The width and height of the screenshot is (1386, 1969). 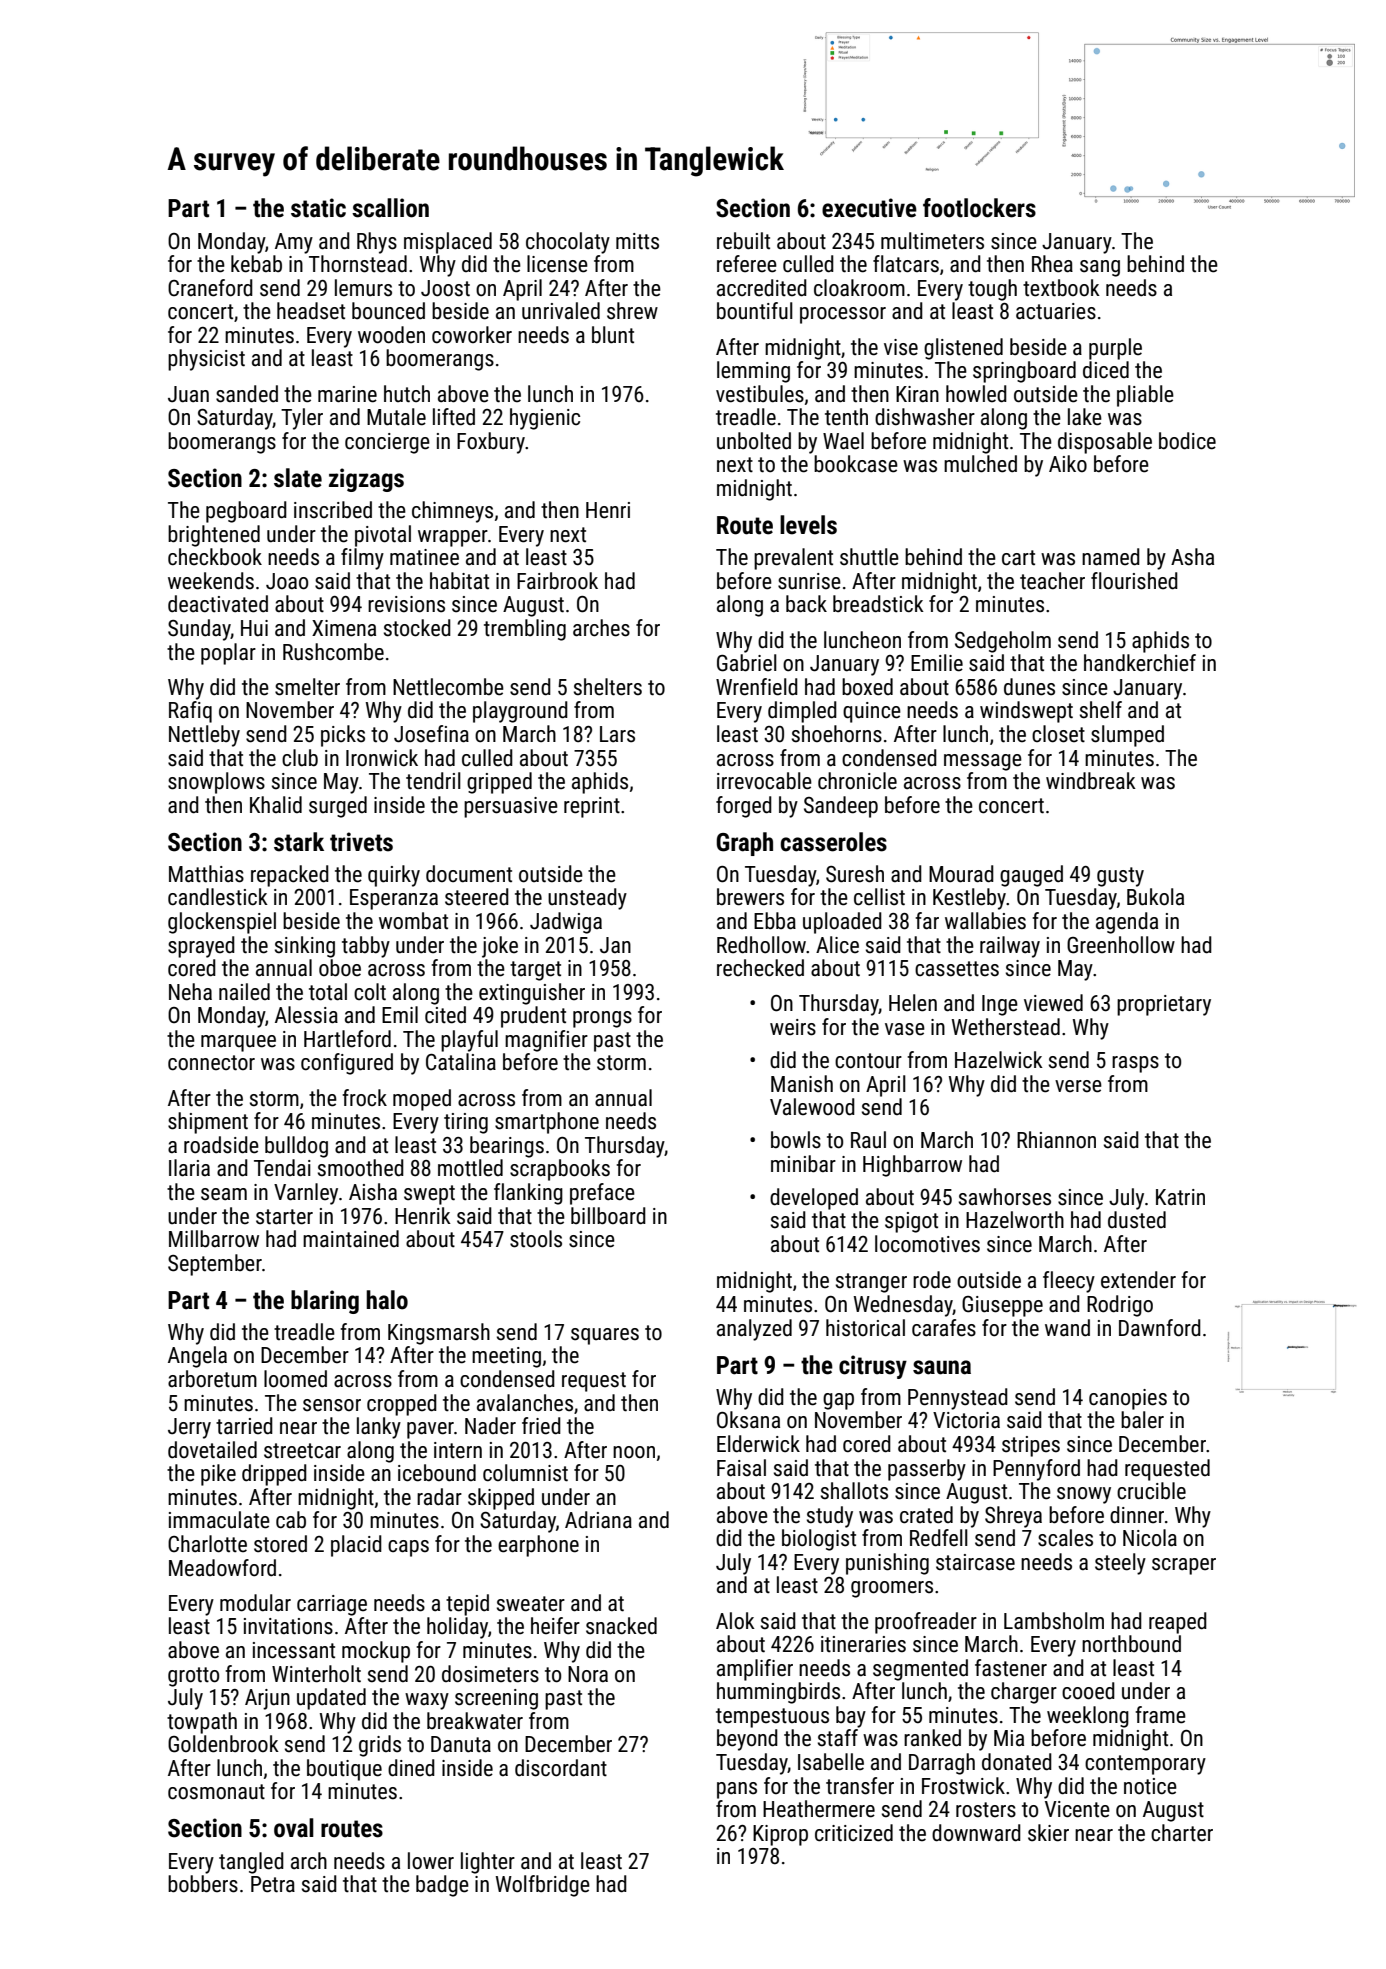 What do you see at coordinates (543, 1886) in the screenshot?
I see `Wolfbridge` at bounding box center [543, 1886].
